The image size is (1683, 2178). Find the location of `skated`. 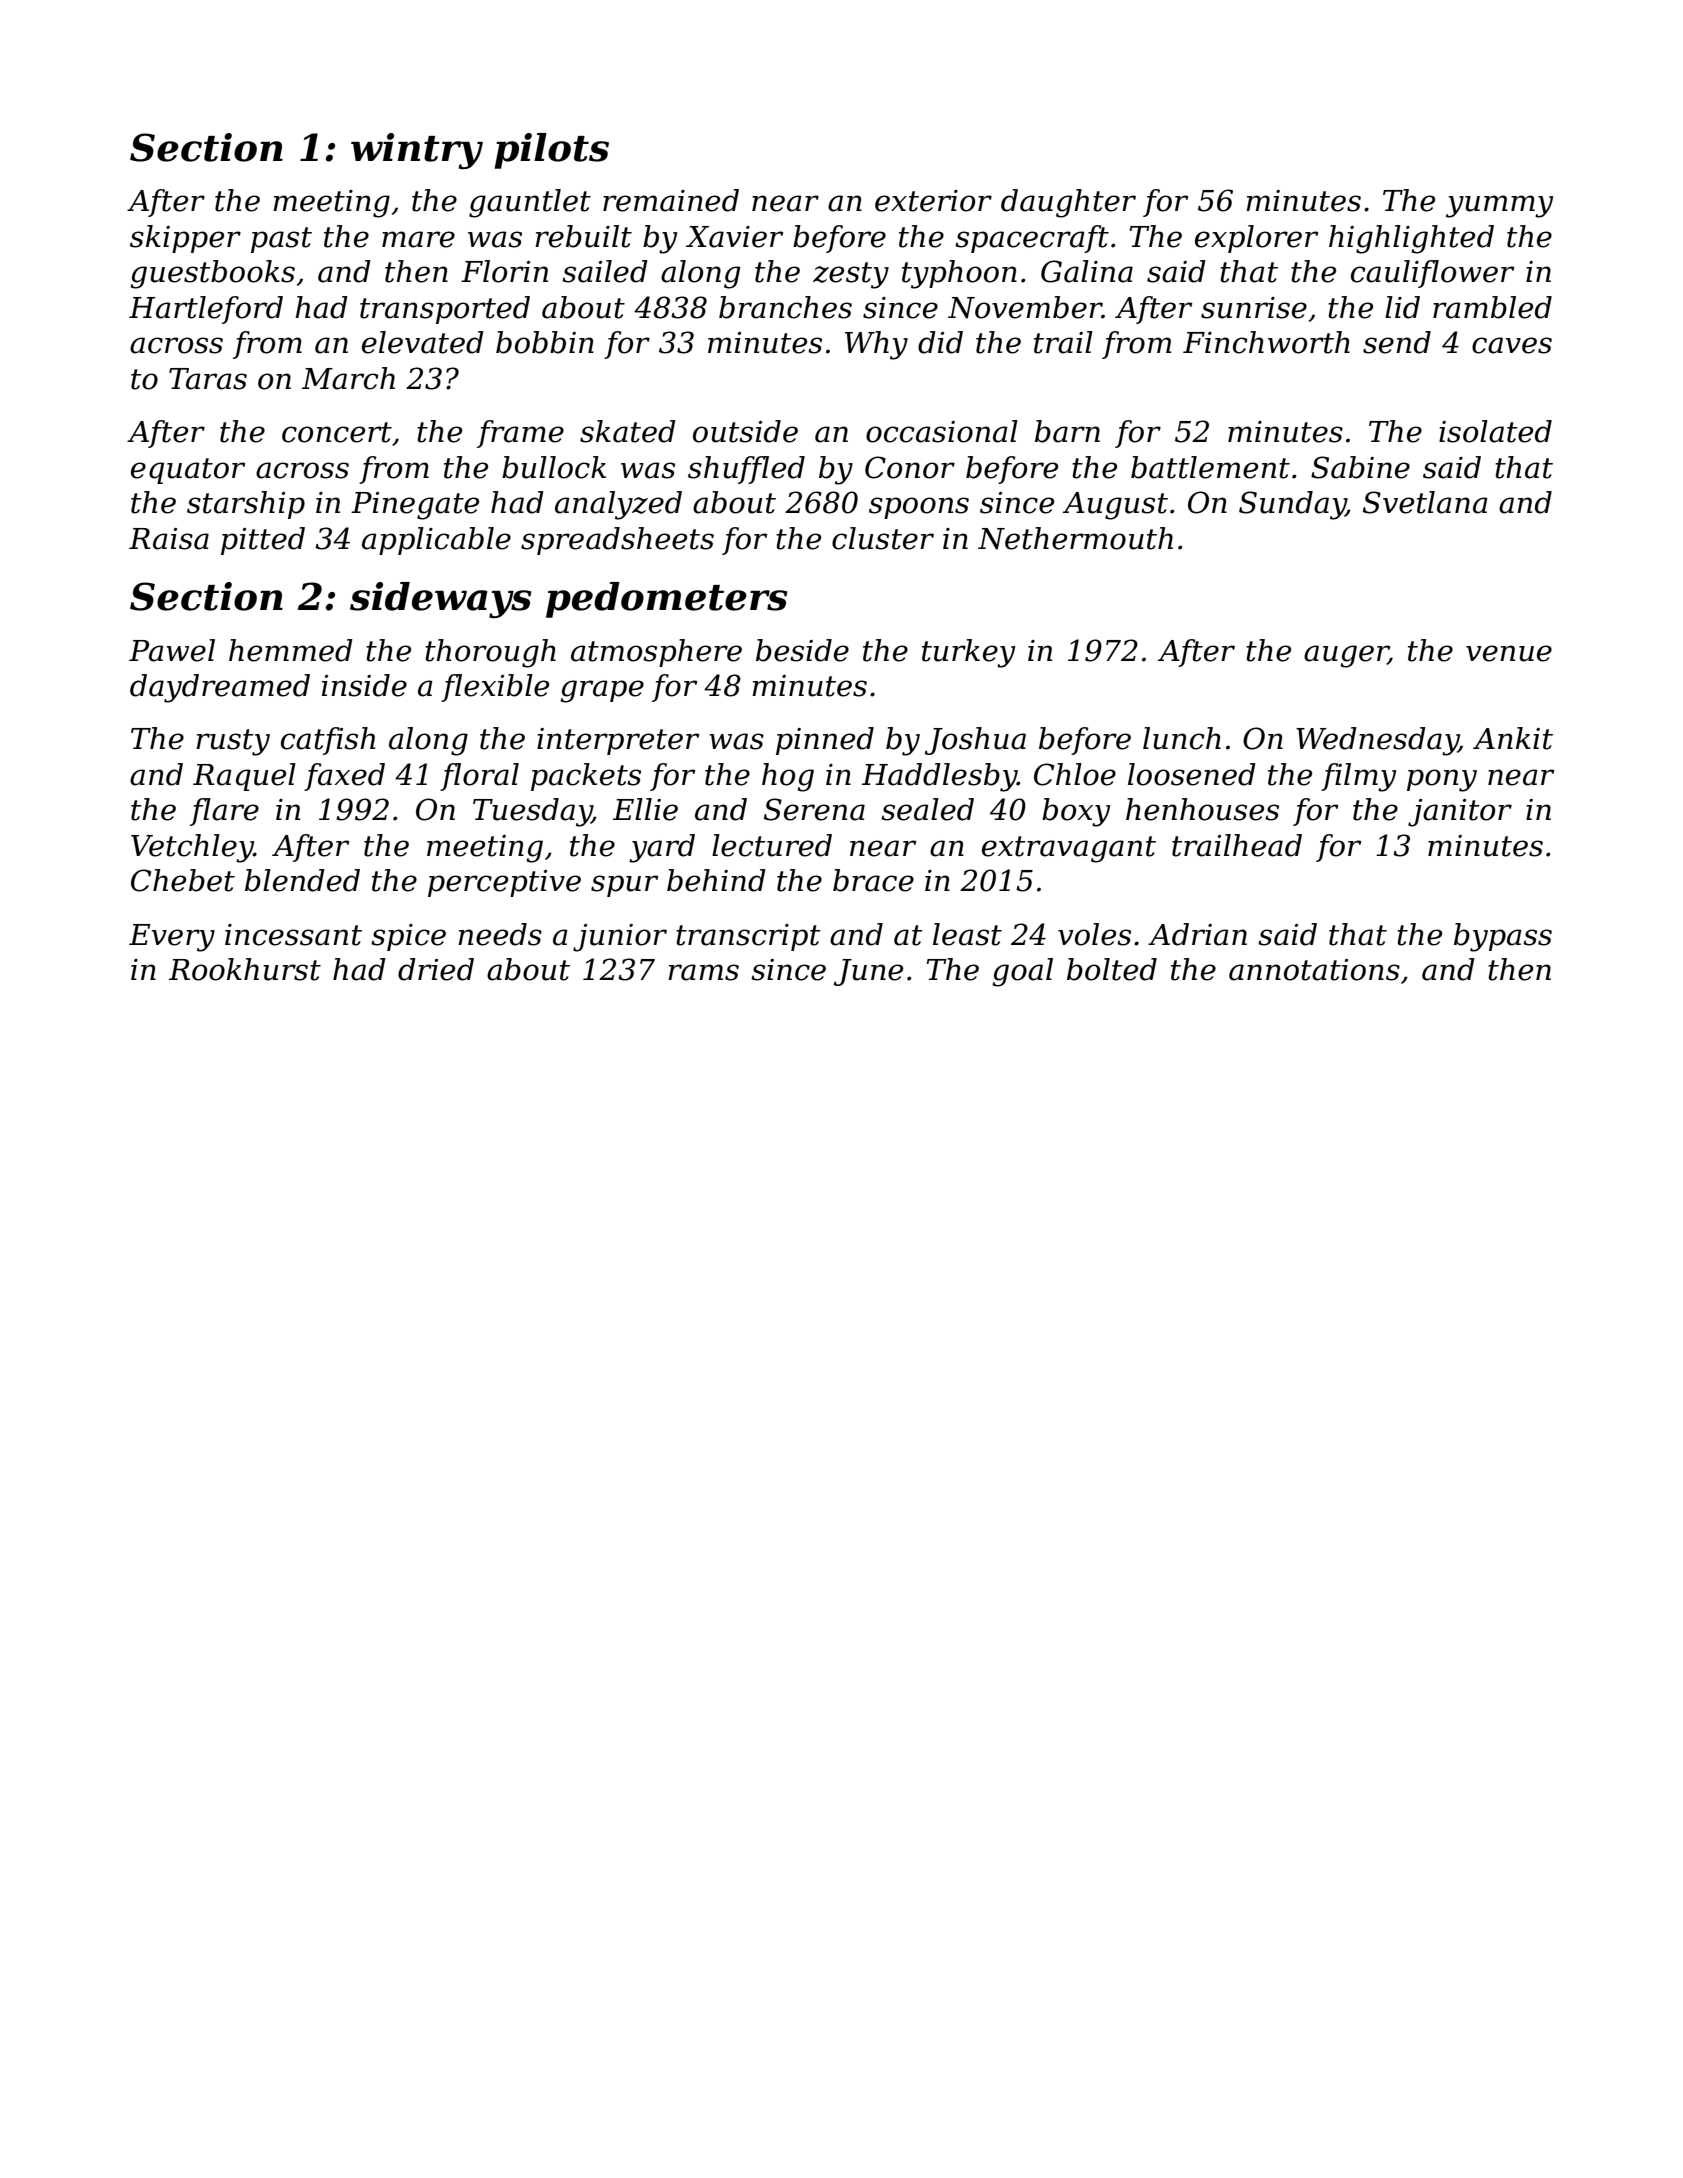

skated is located at coordinates (628, 431).
